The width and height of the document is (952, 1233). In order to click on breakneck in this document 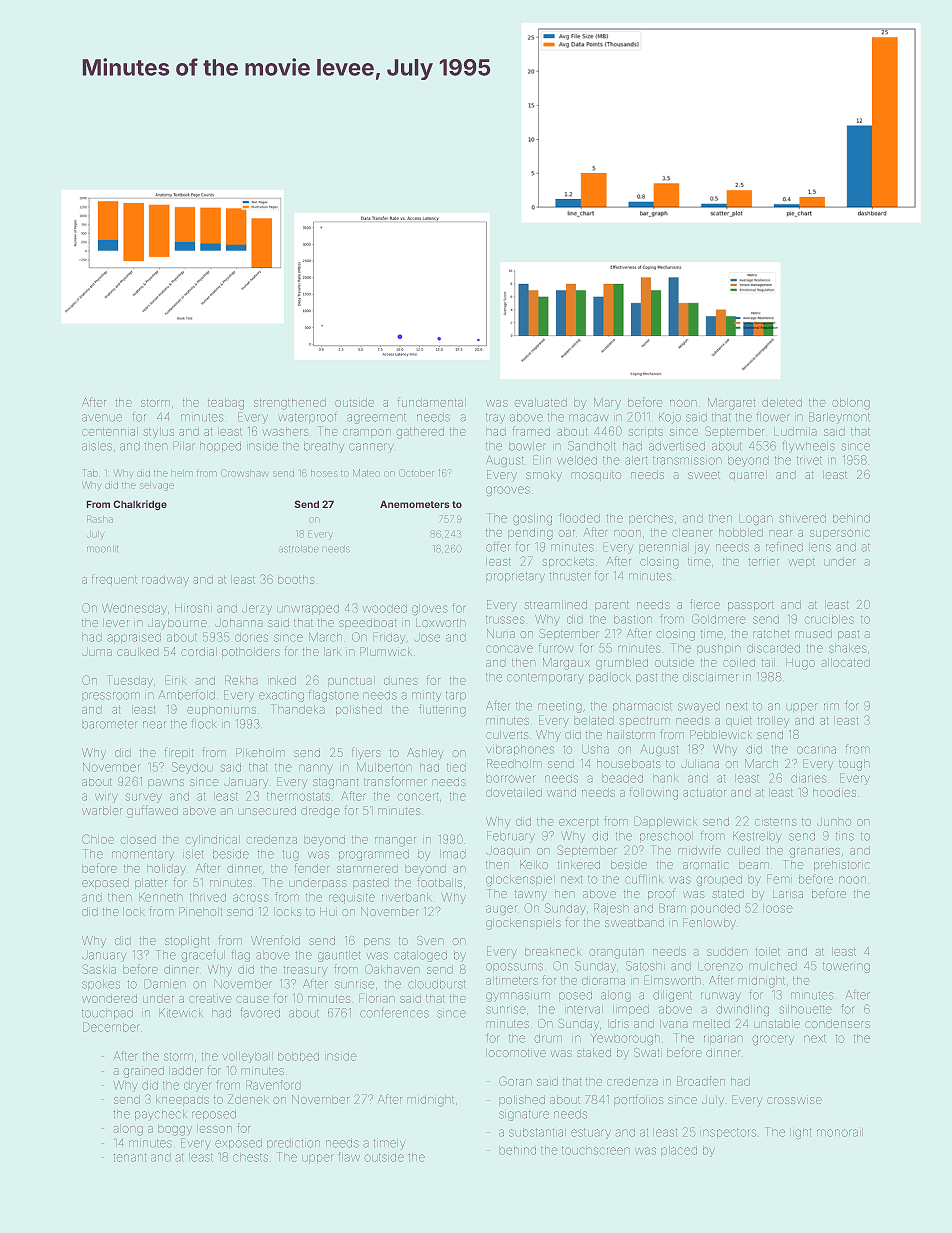, I will do `click(553, 952)`.
